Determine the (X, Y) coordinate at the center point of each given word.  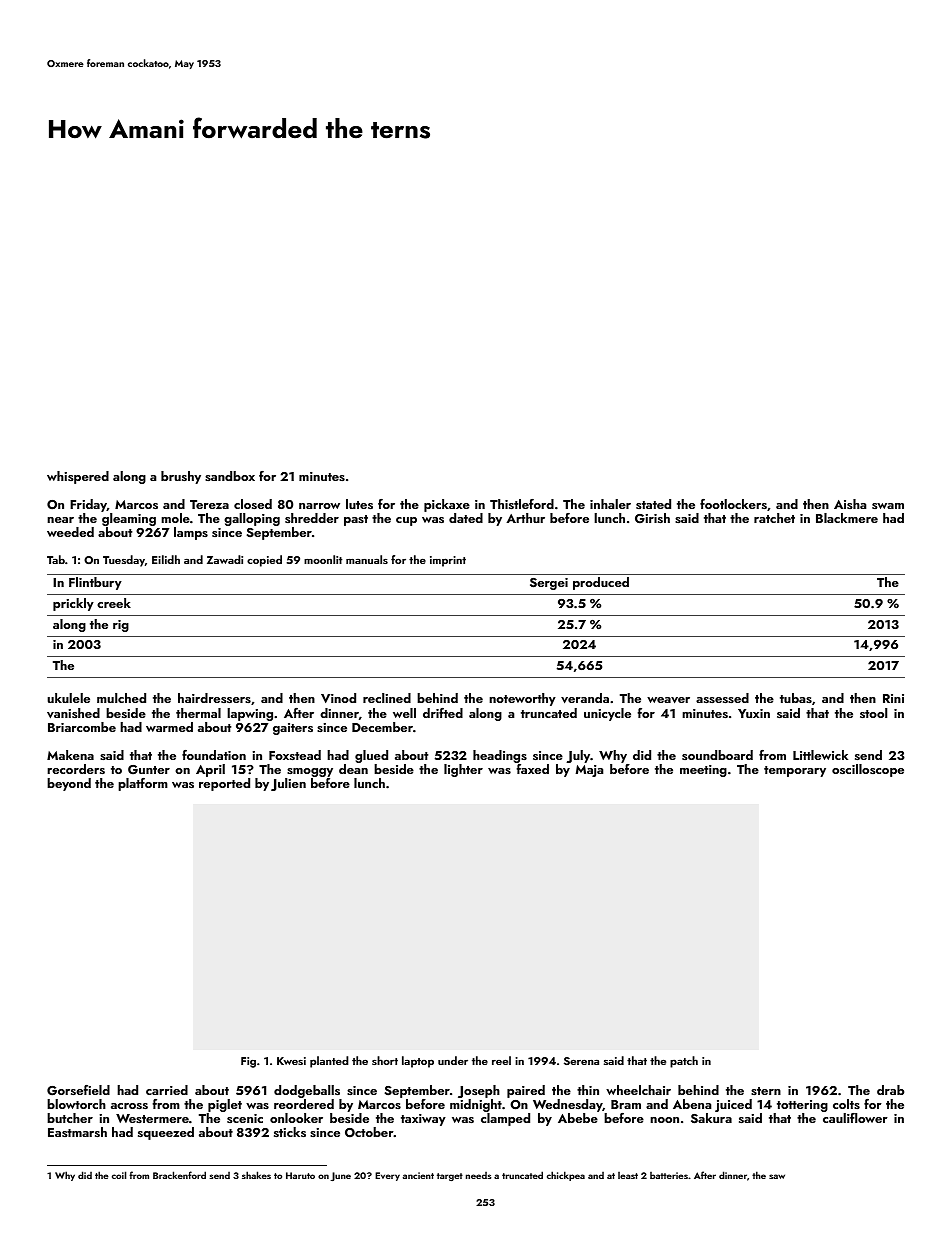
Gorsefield (78, 1090)
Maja (589, 771)
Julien (288, 784)
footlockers (733, 504)
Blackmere (847, 518)
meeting (703, 771)
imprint (448, 561)
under (453, 1060)
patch (684, 1062)
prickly (73, 604)
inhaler (610, 504)
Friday (88, 505)
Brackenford (179, 1175)
